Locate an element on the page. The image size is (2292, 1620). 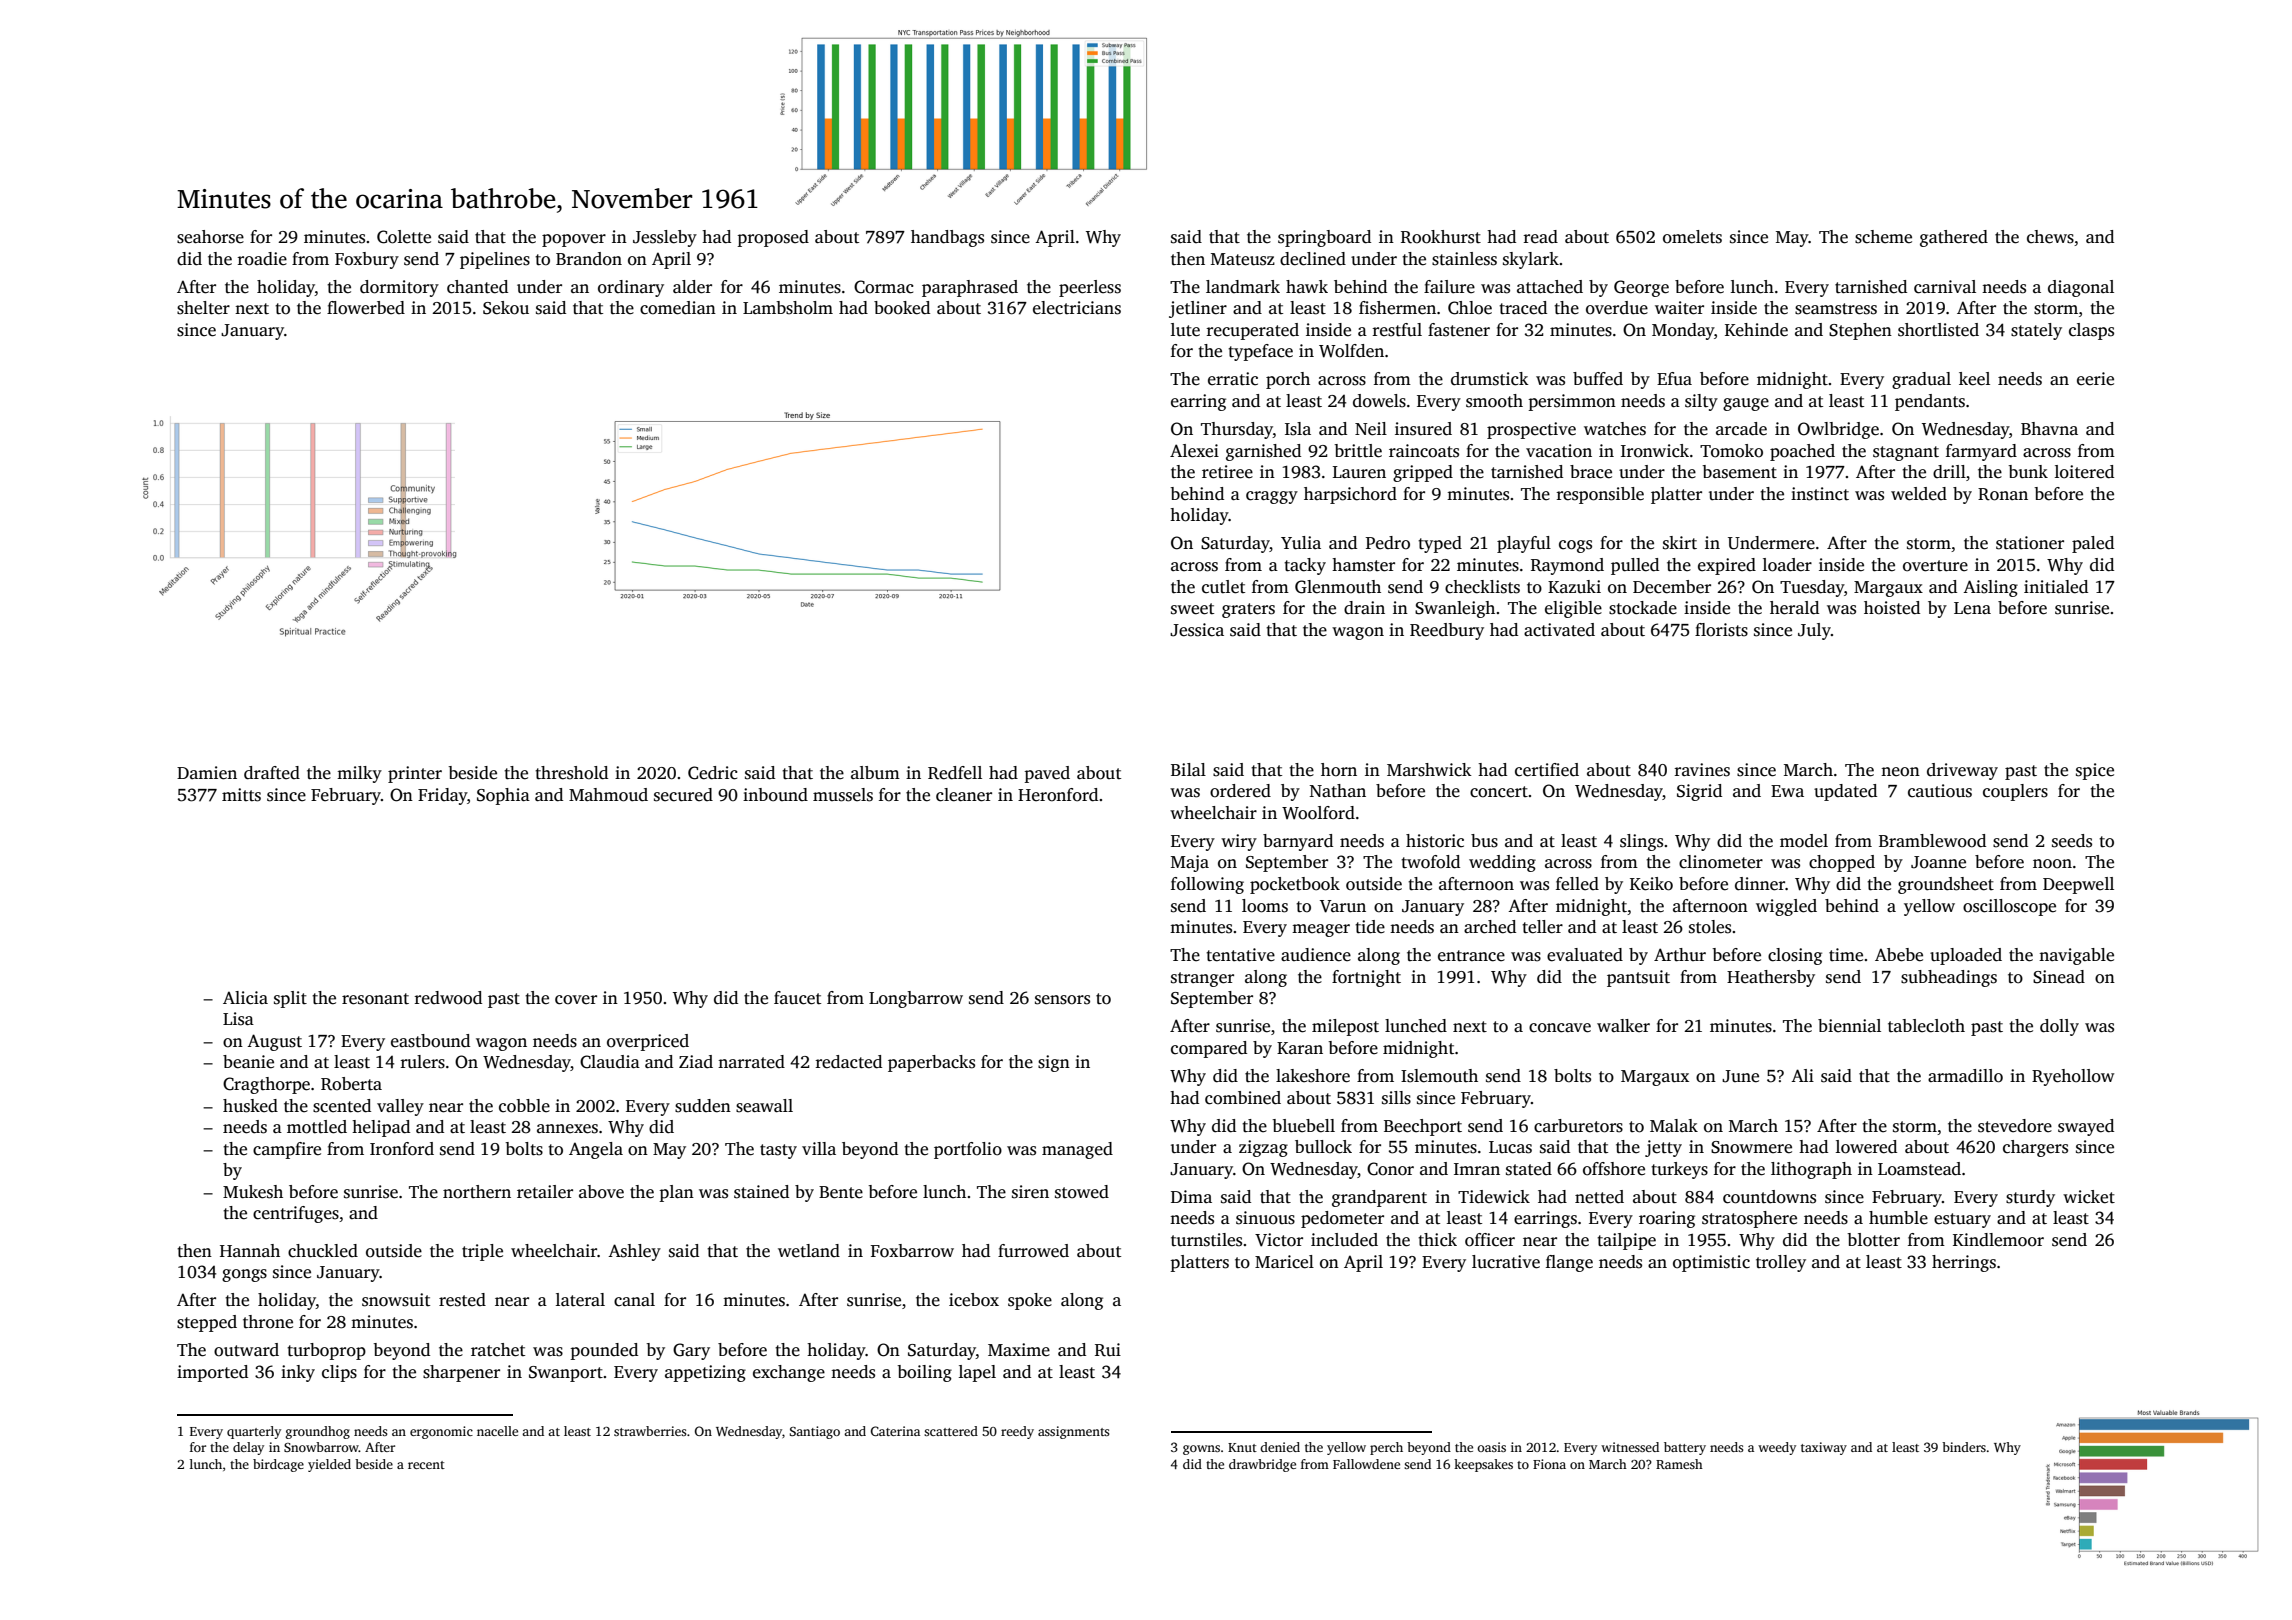
stranger is located at coordinates (1202, 979).
